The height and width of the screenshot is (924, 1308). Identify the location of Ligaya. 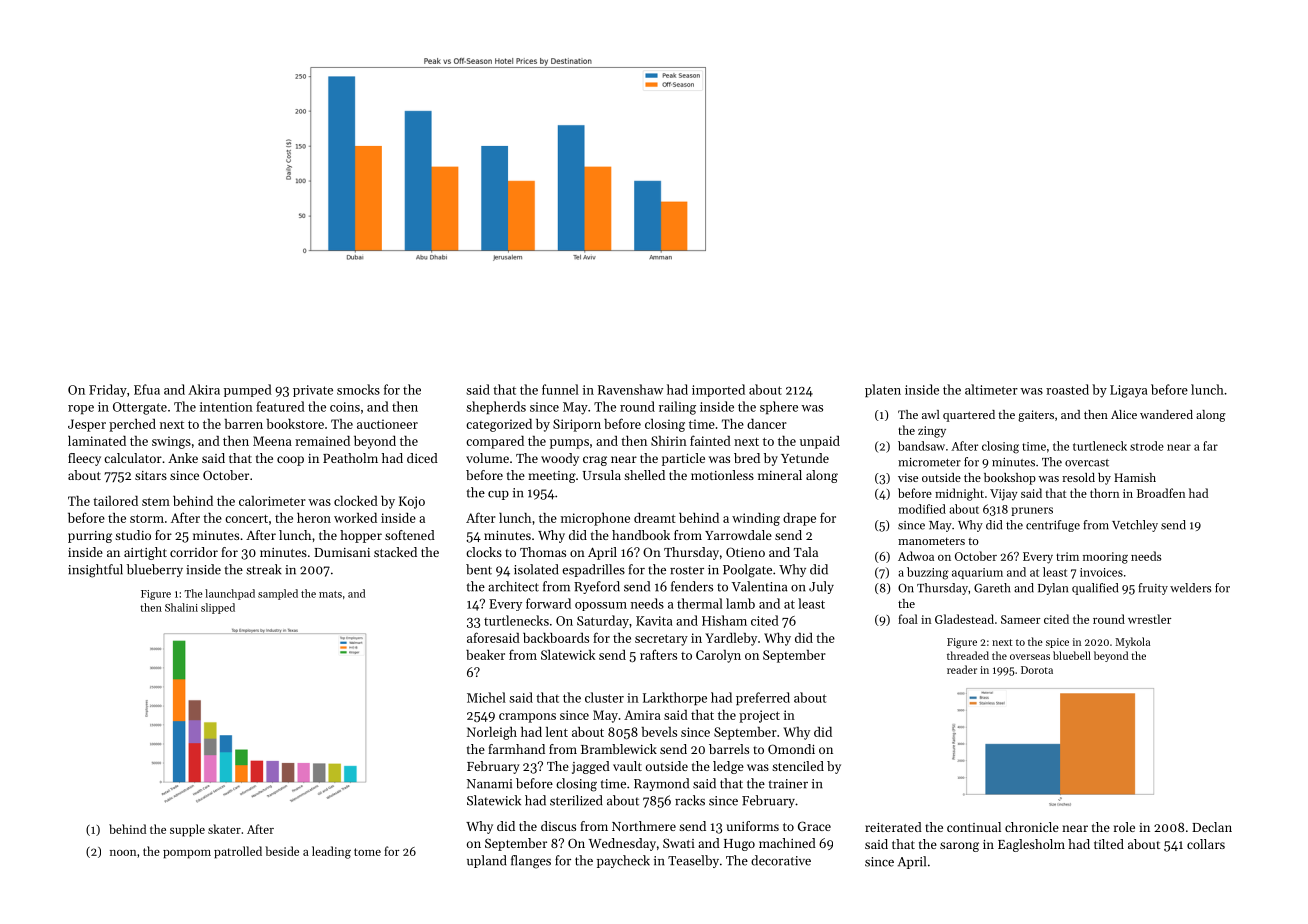
(1129, 391).
